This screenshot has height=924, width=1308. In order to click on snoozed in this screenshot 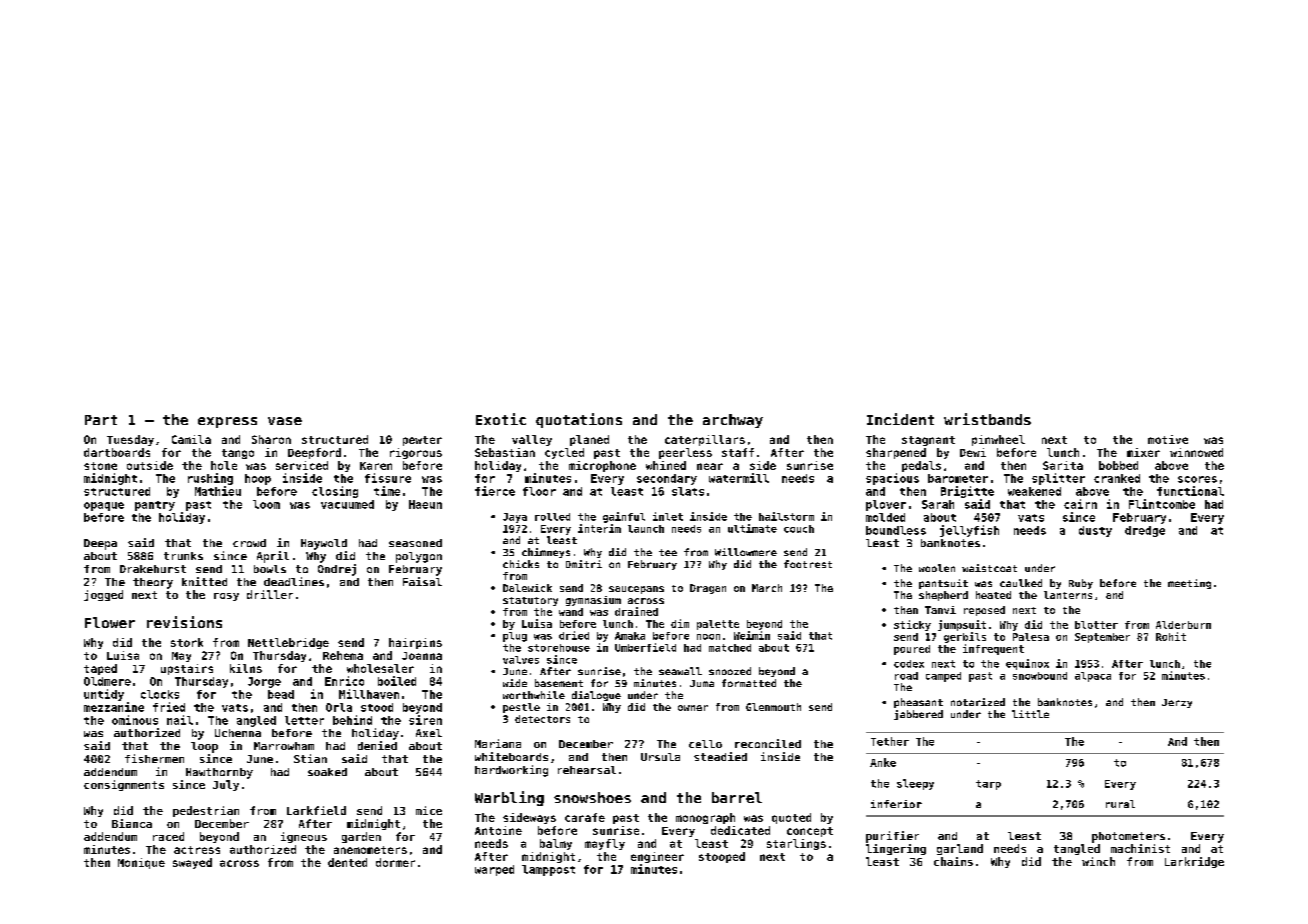, I will do `click(730, 671)`.
